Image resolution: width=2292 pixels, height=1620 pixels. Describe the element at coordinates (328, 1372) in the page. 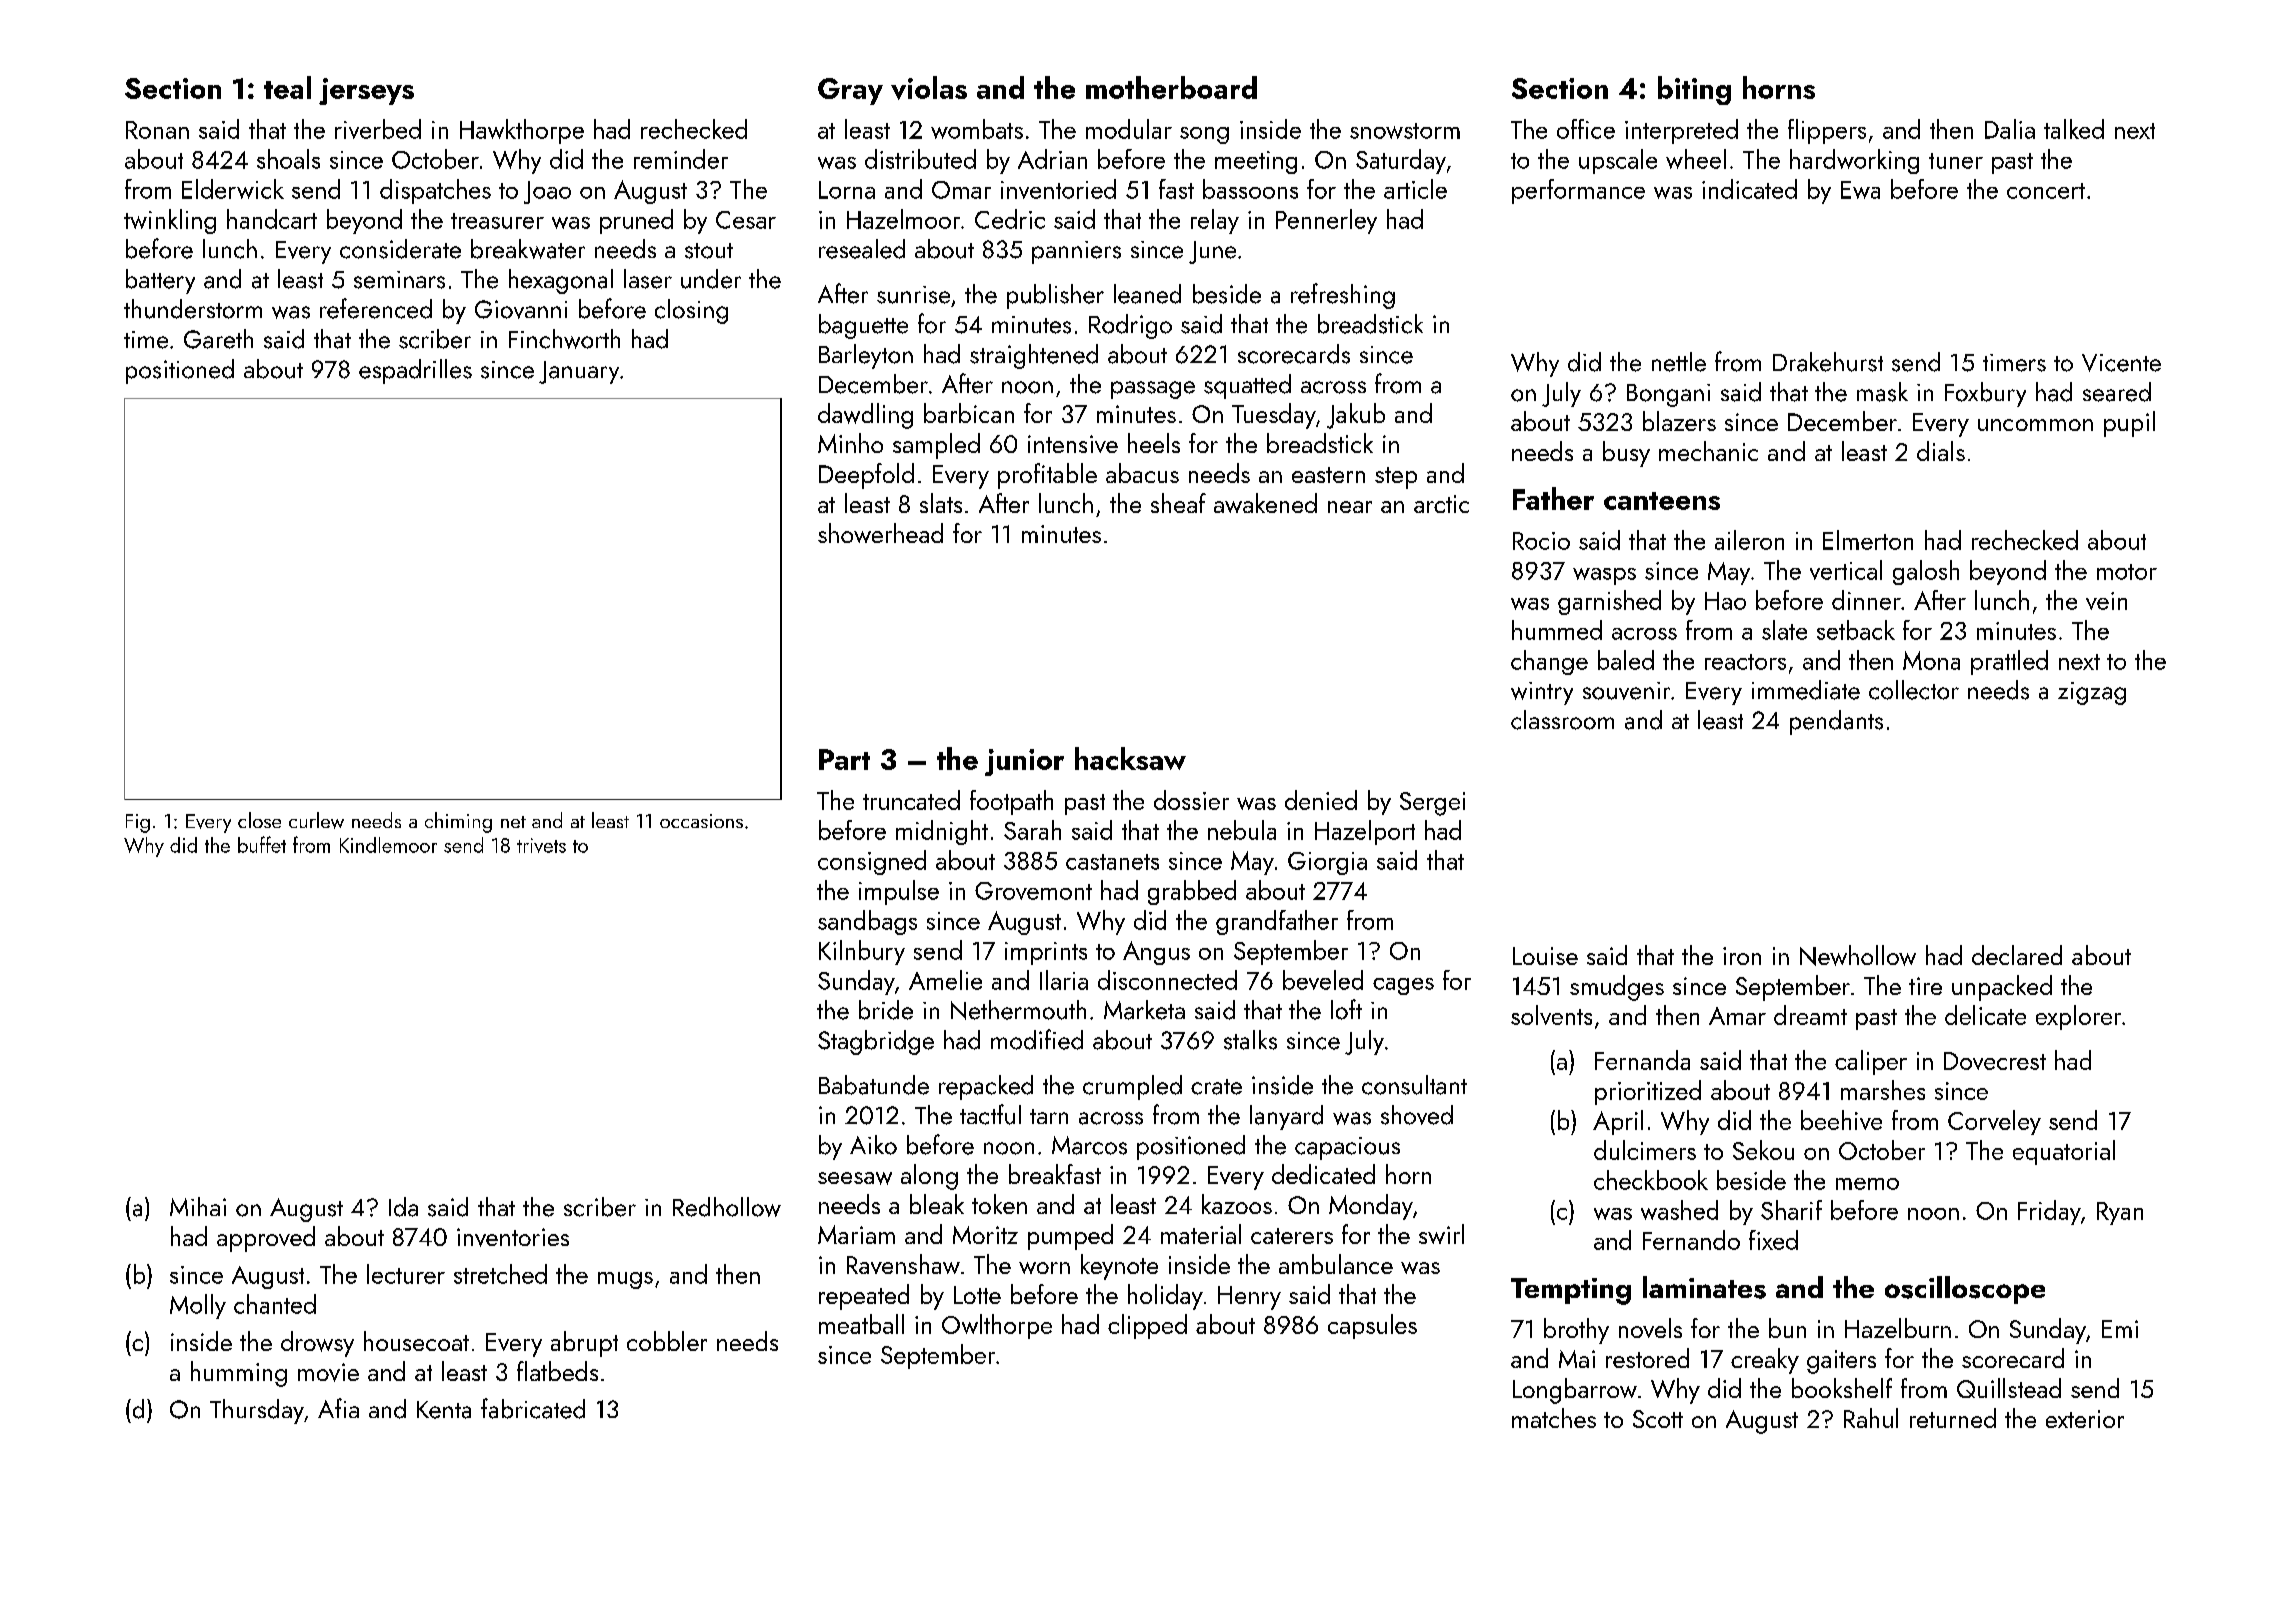

I see `movie` at that location.
